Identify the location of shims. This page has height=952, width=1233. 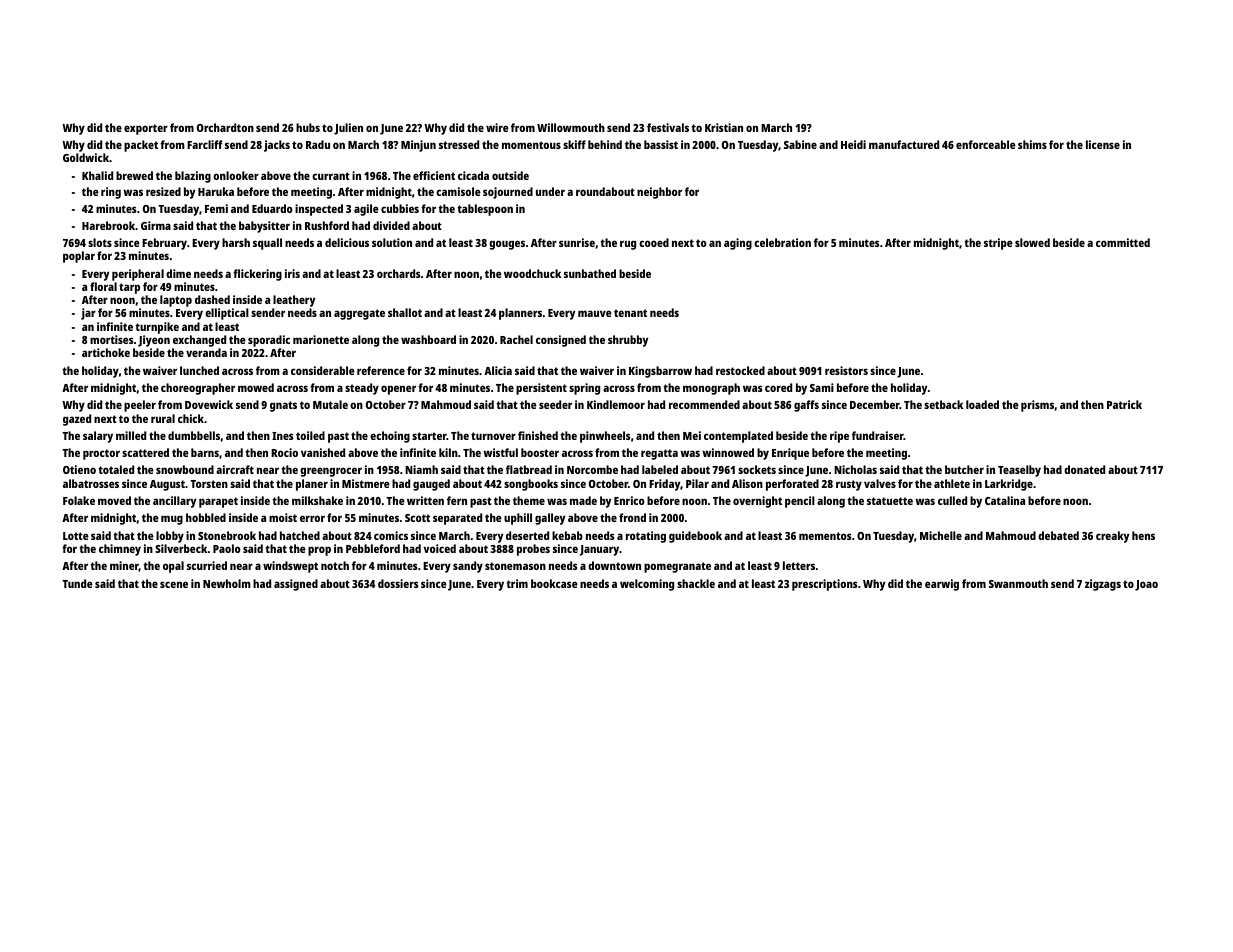
(1032, 144).
